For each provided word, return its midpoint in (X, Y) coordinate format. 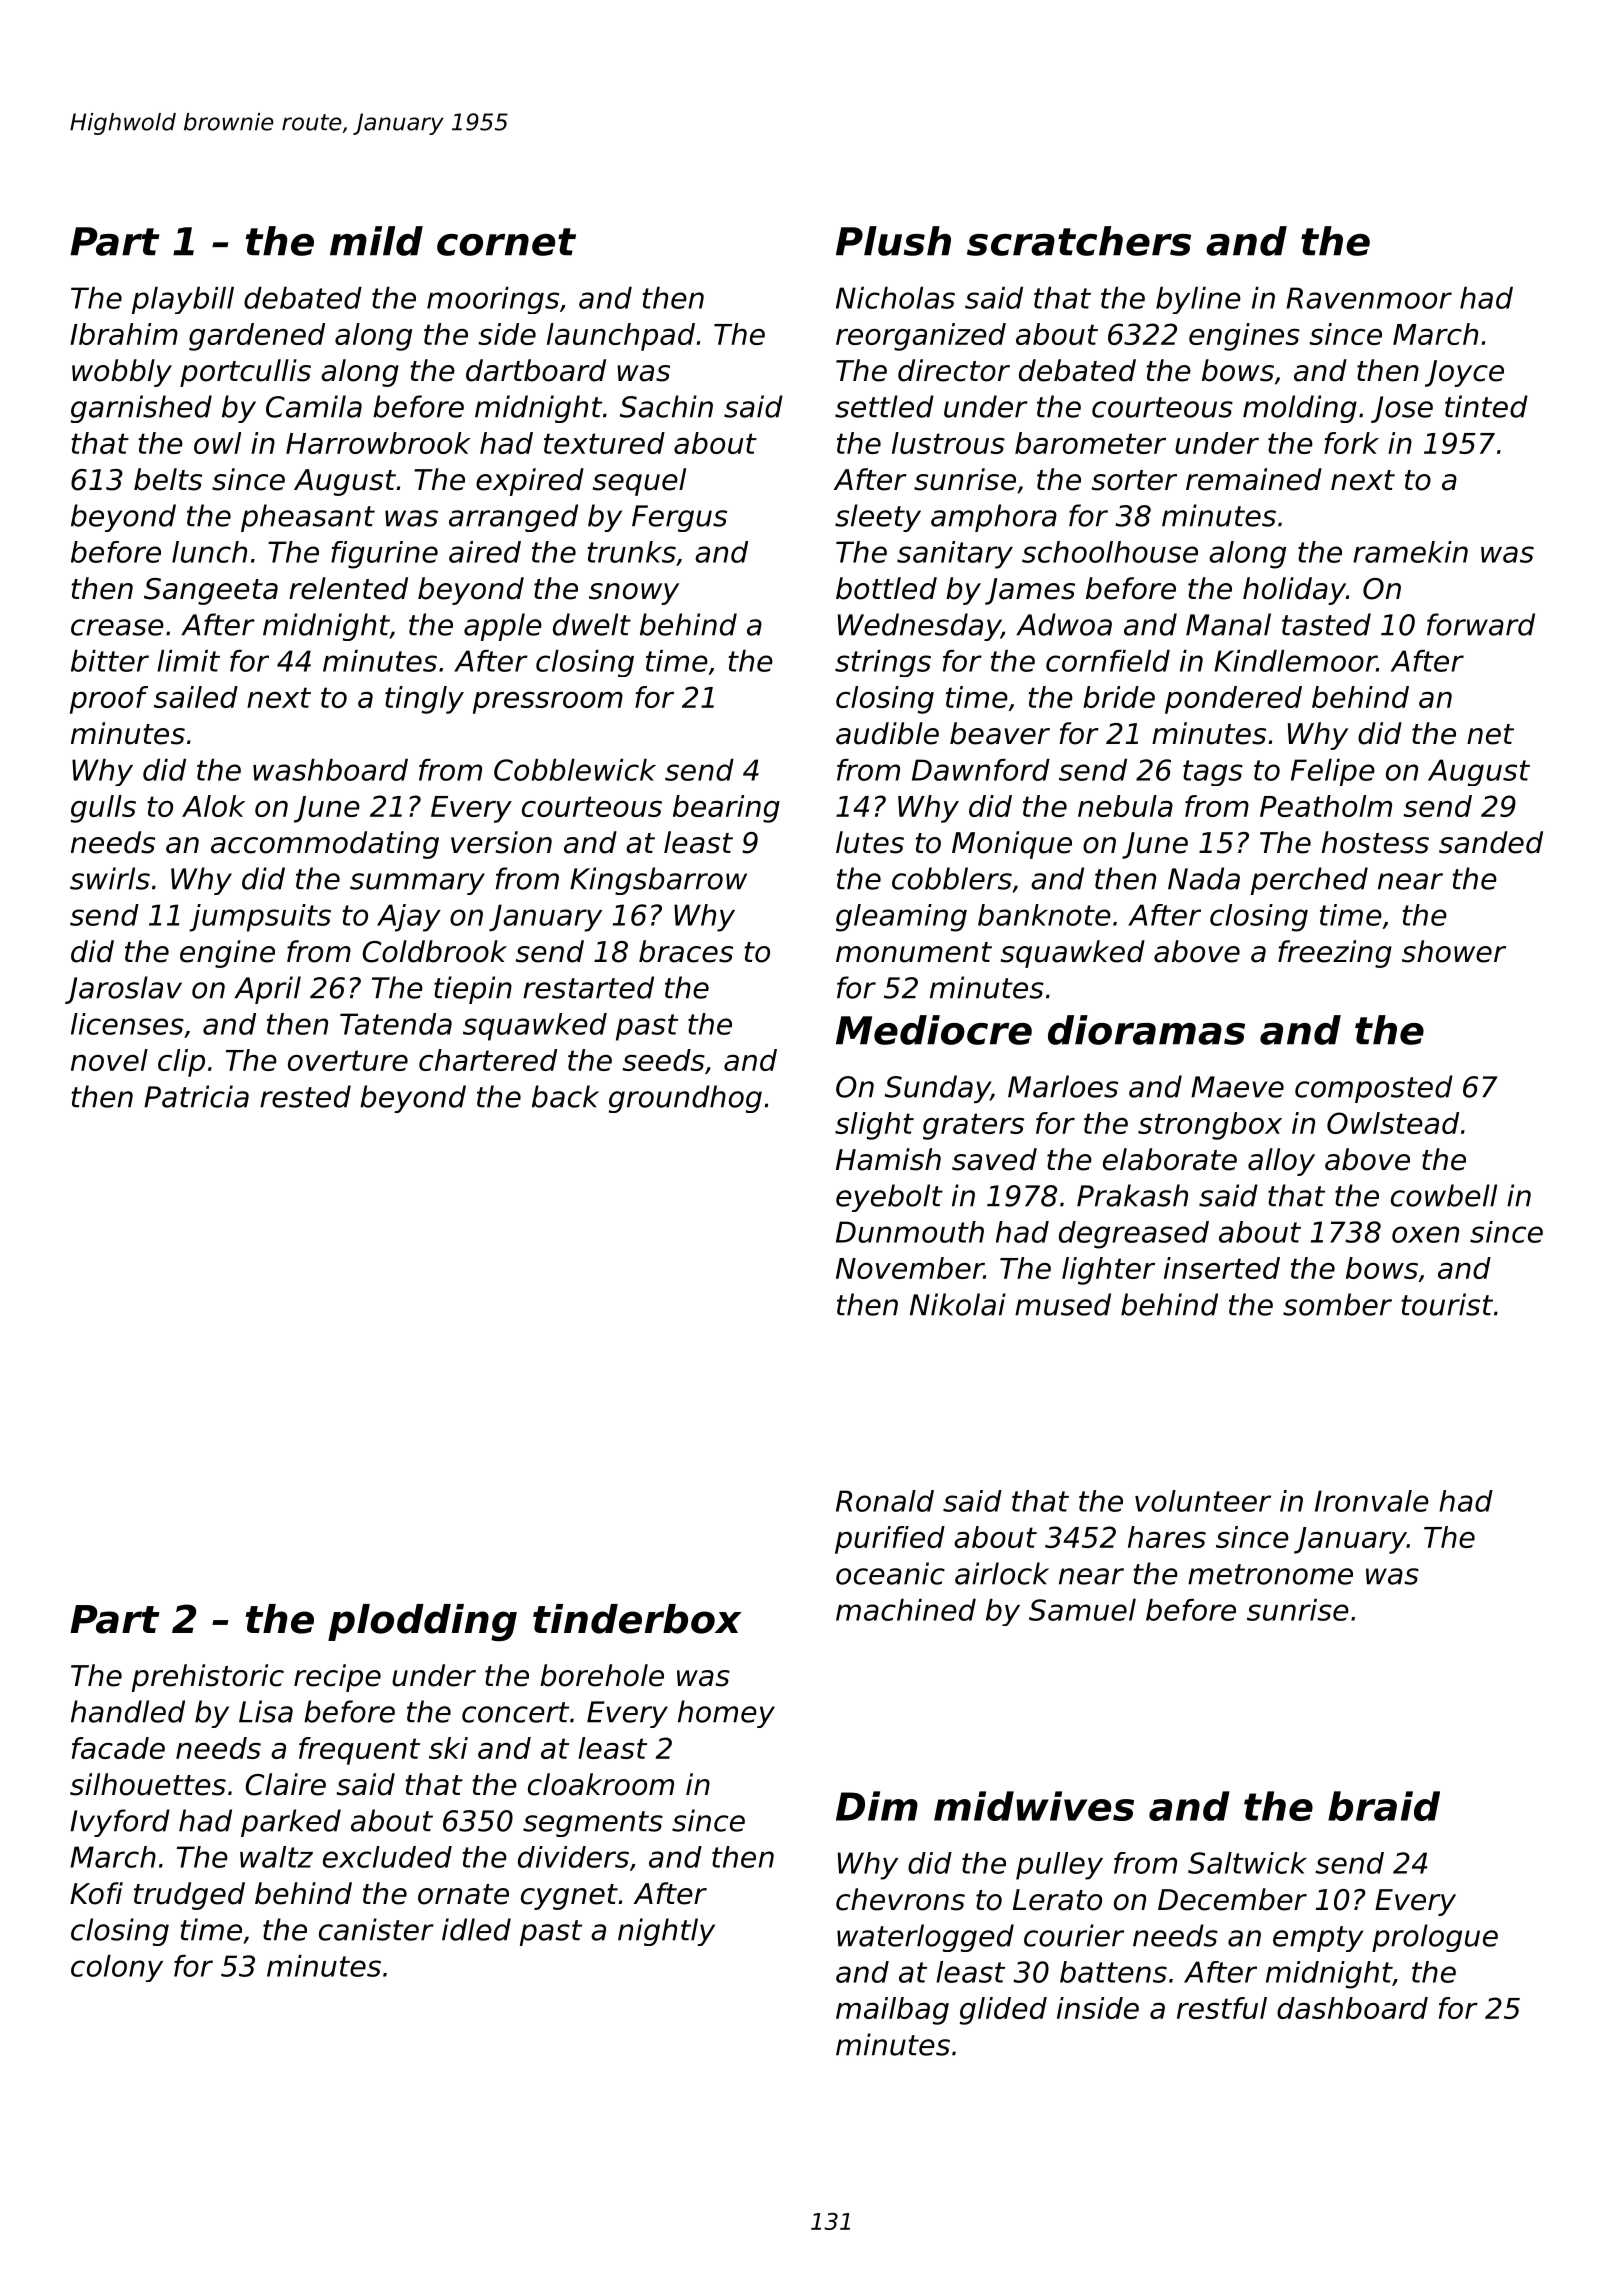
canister (376, 1929)
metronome (1270, 1574)
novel (109, 1060)
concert (515, 1712)
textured (604, 443)
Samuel (1082, 1610)
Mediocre (934, 1030)
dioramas (1146, 1030)
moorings (493, 300)
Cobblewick (575, 770)
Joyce (1464, 373)
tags (1213, 773)
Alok (213, 806)
